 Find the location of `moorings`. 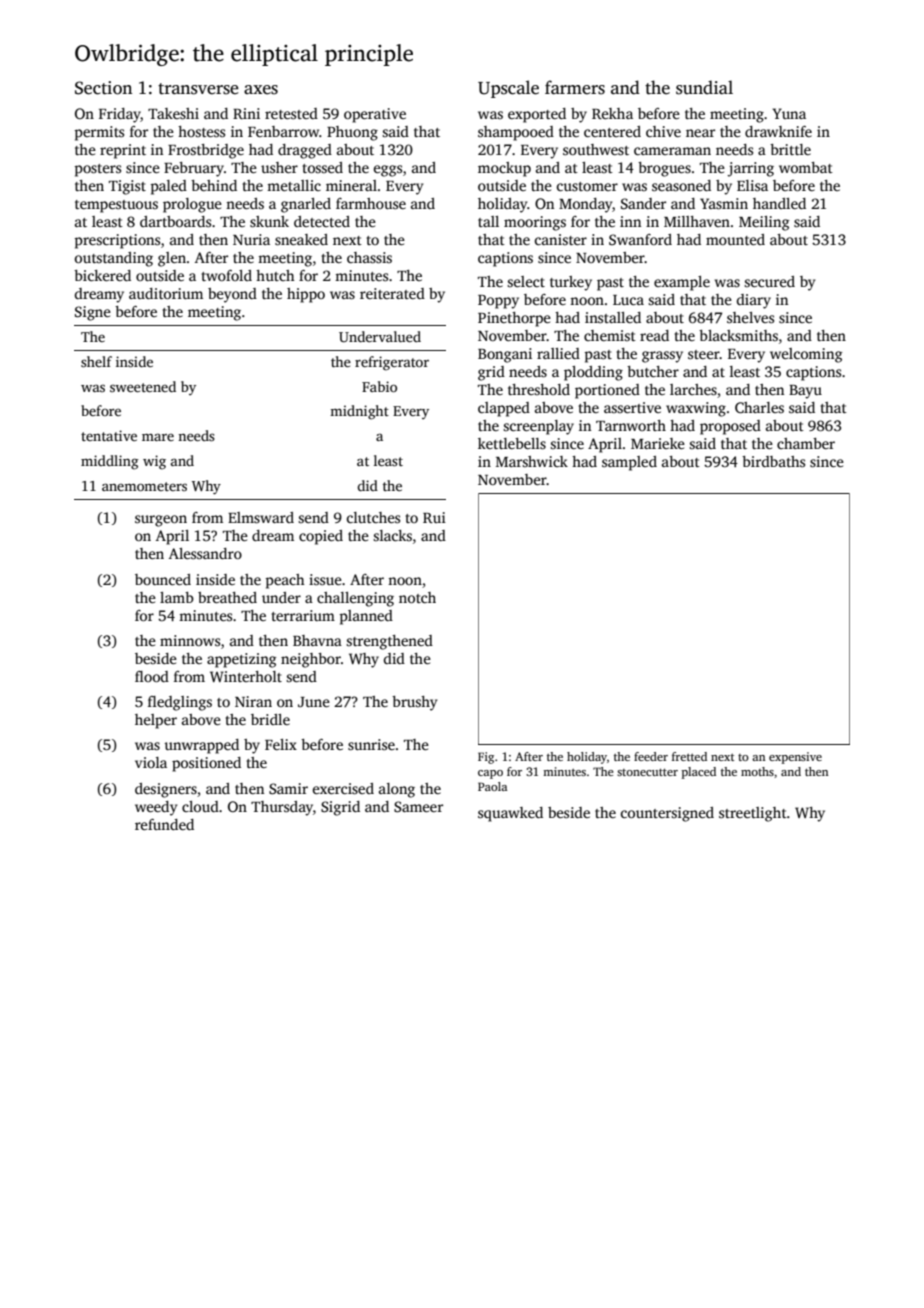

moorings is located at coordinates (535, 223).
